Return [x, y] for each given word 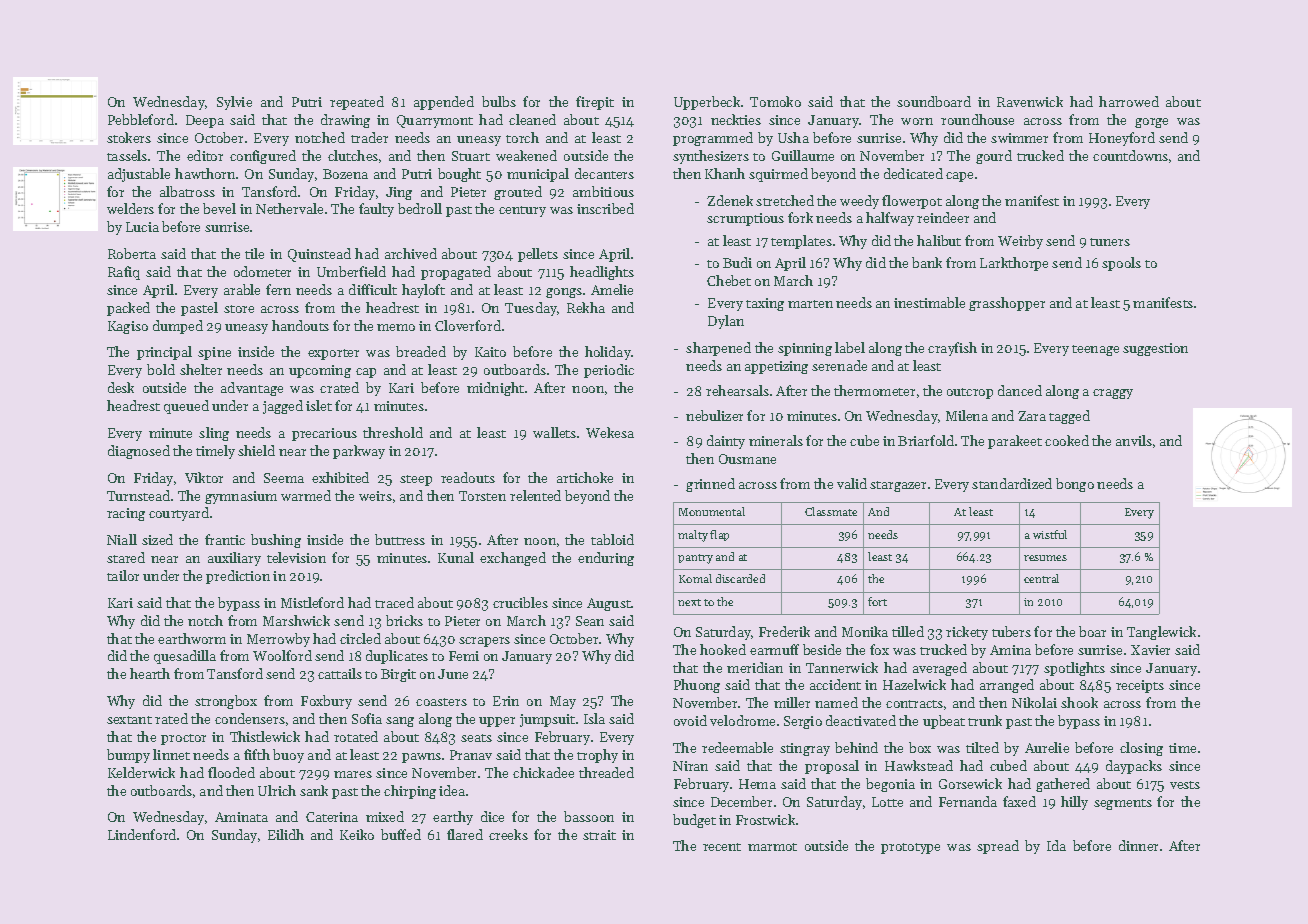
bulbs [499, 101]
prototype [910, 848]
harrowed [1129, 101]
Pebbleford [141, 119]
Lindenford [142, 834]
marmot [772, 847]
